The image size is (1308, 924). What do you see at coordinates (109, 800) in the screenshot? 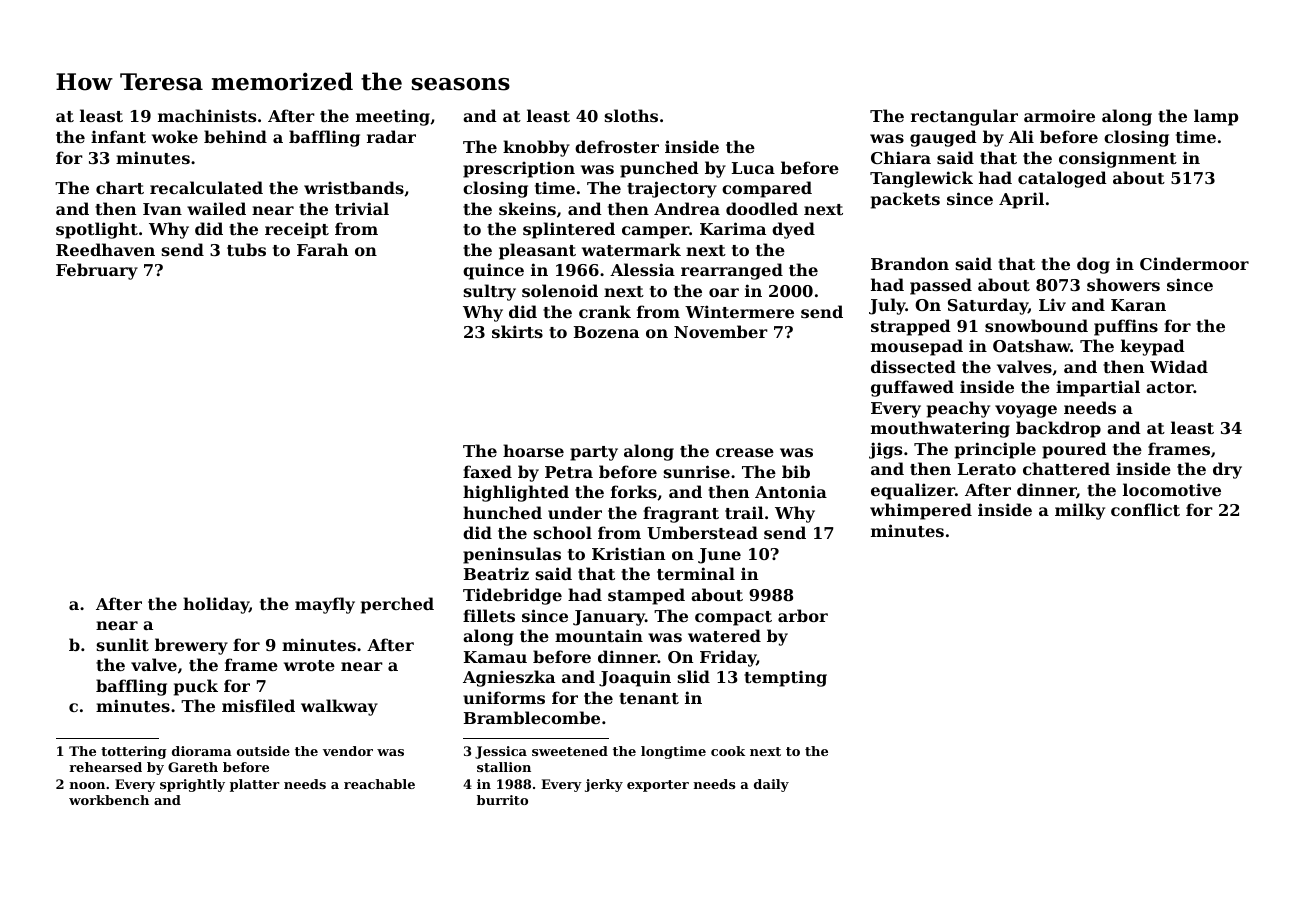
I see `workbench` at bounding box center [109, 800].
